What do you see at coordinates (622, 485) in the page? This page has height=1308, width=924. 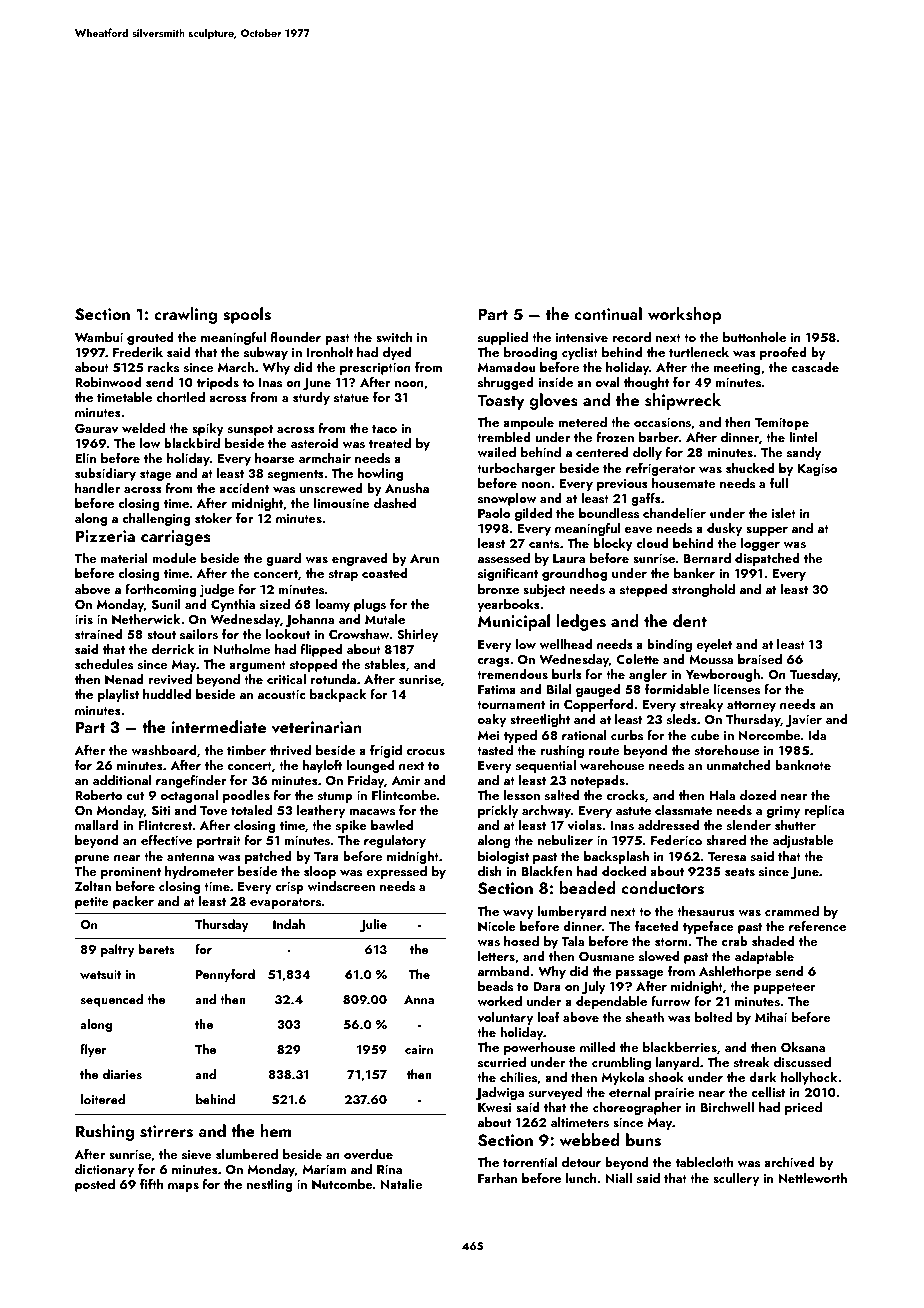 I see `previous` at bounding box center [622, 485].
